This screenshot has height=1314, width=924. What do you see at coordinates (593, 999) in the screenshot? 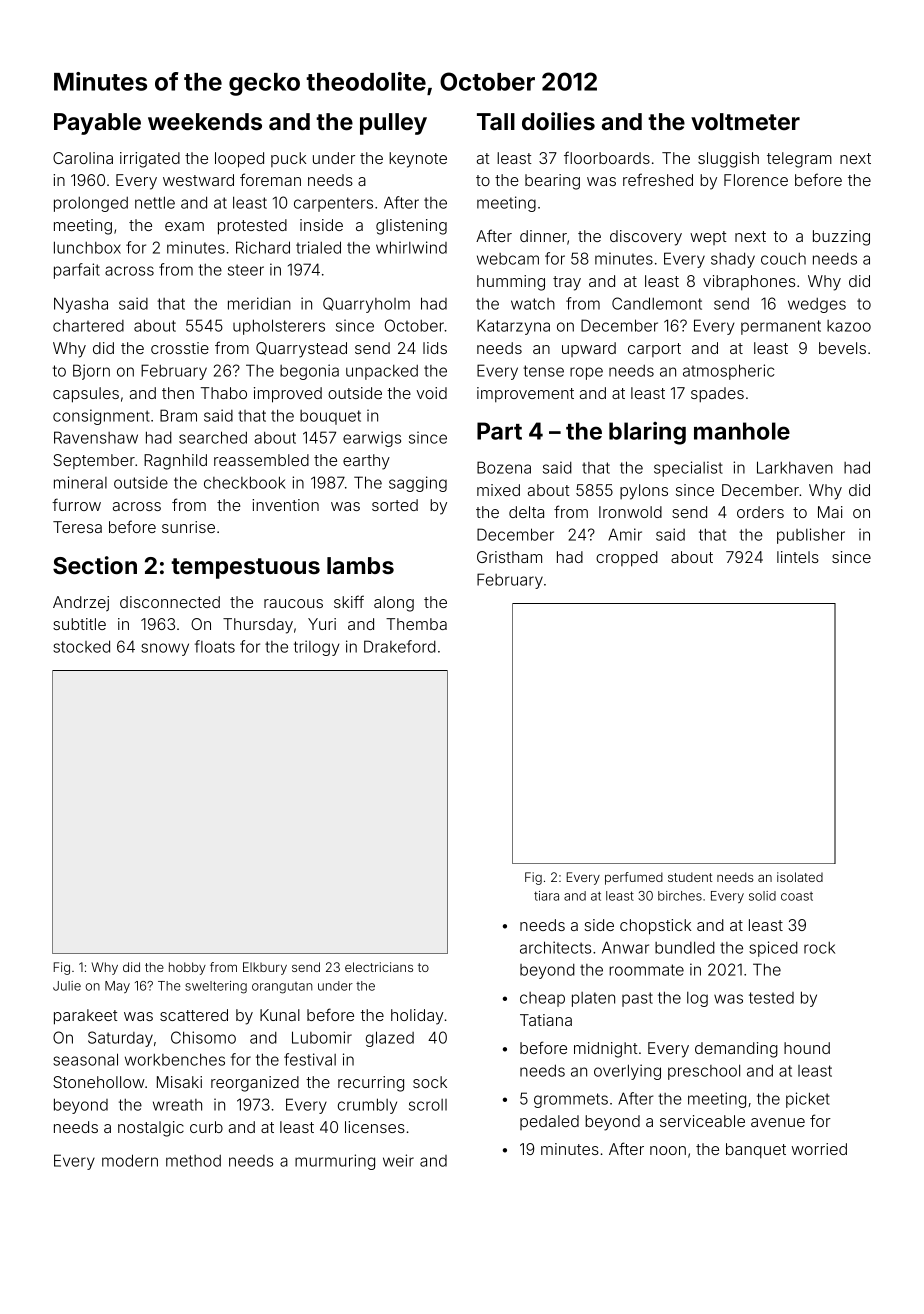
I see `platen` at bounding box center [593, 999].
